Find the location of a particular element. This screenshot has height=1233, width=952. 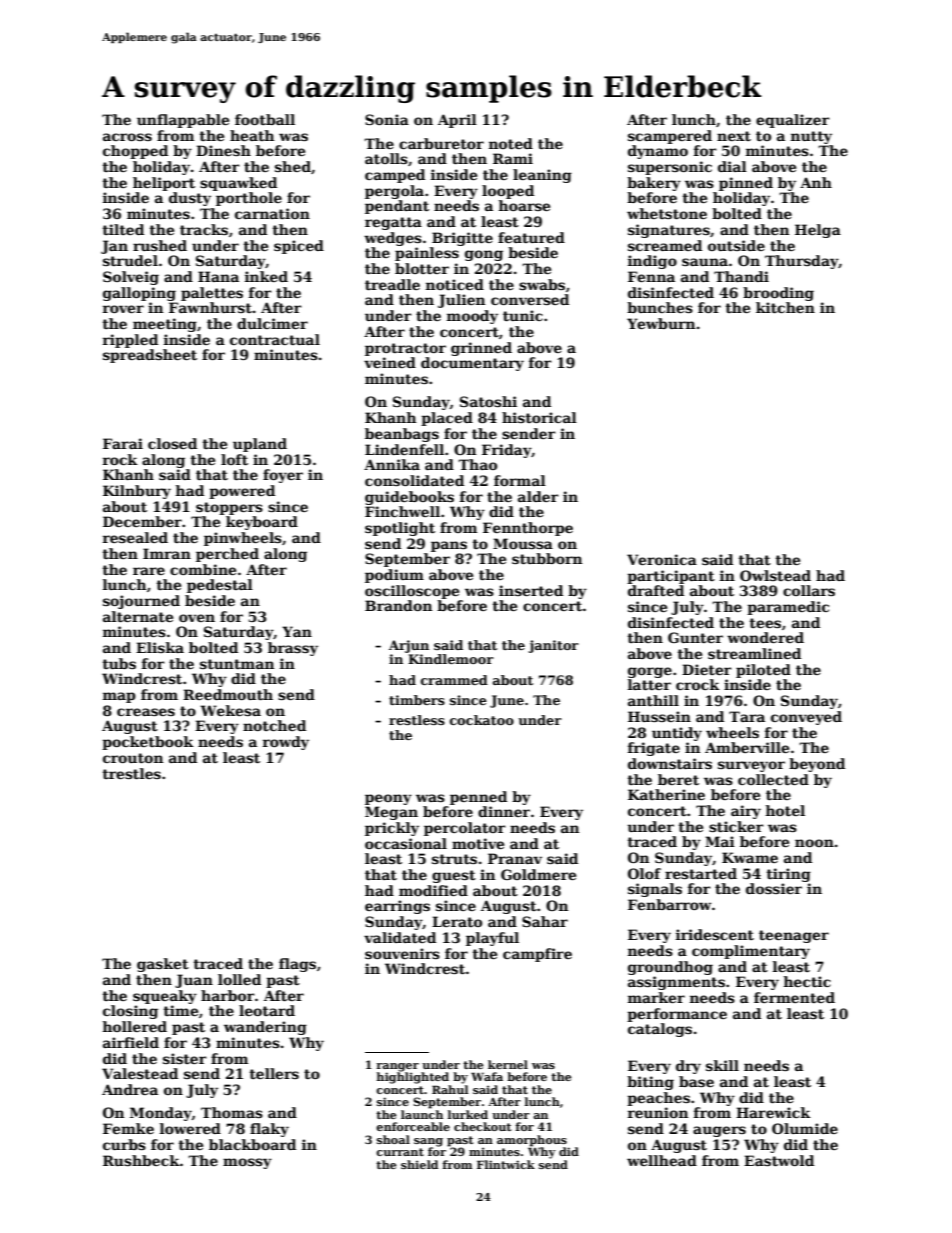

chopped is located at coordinates (135, 152).
